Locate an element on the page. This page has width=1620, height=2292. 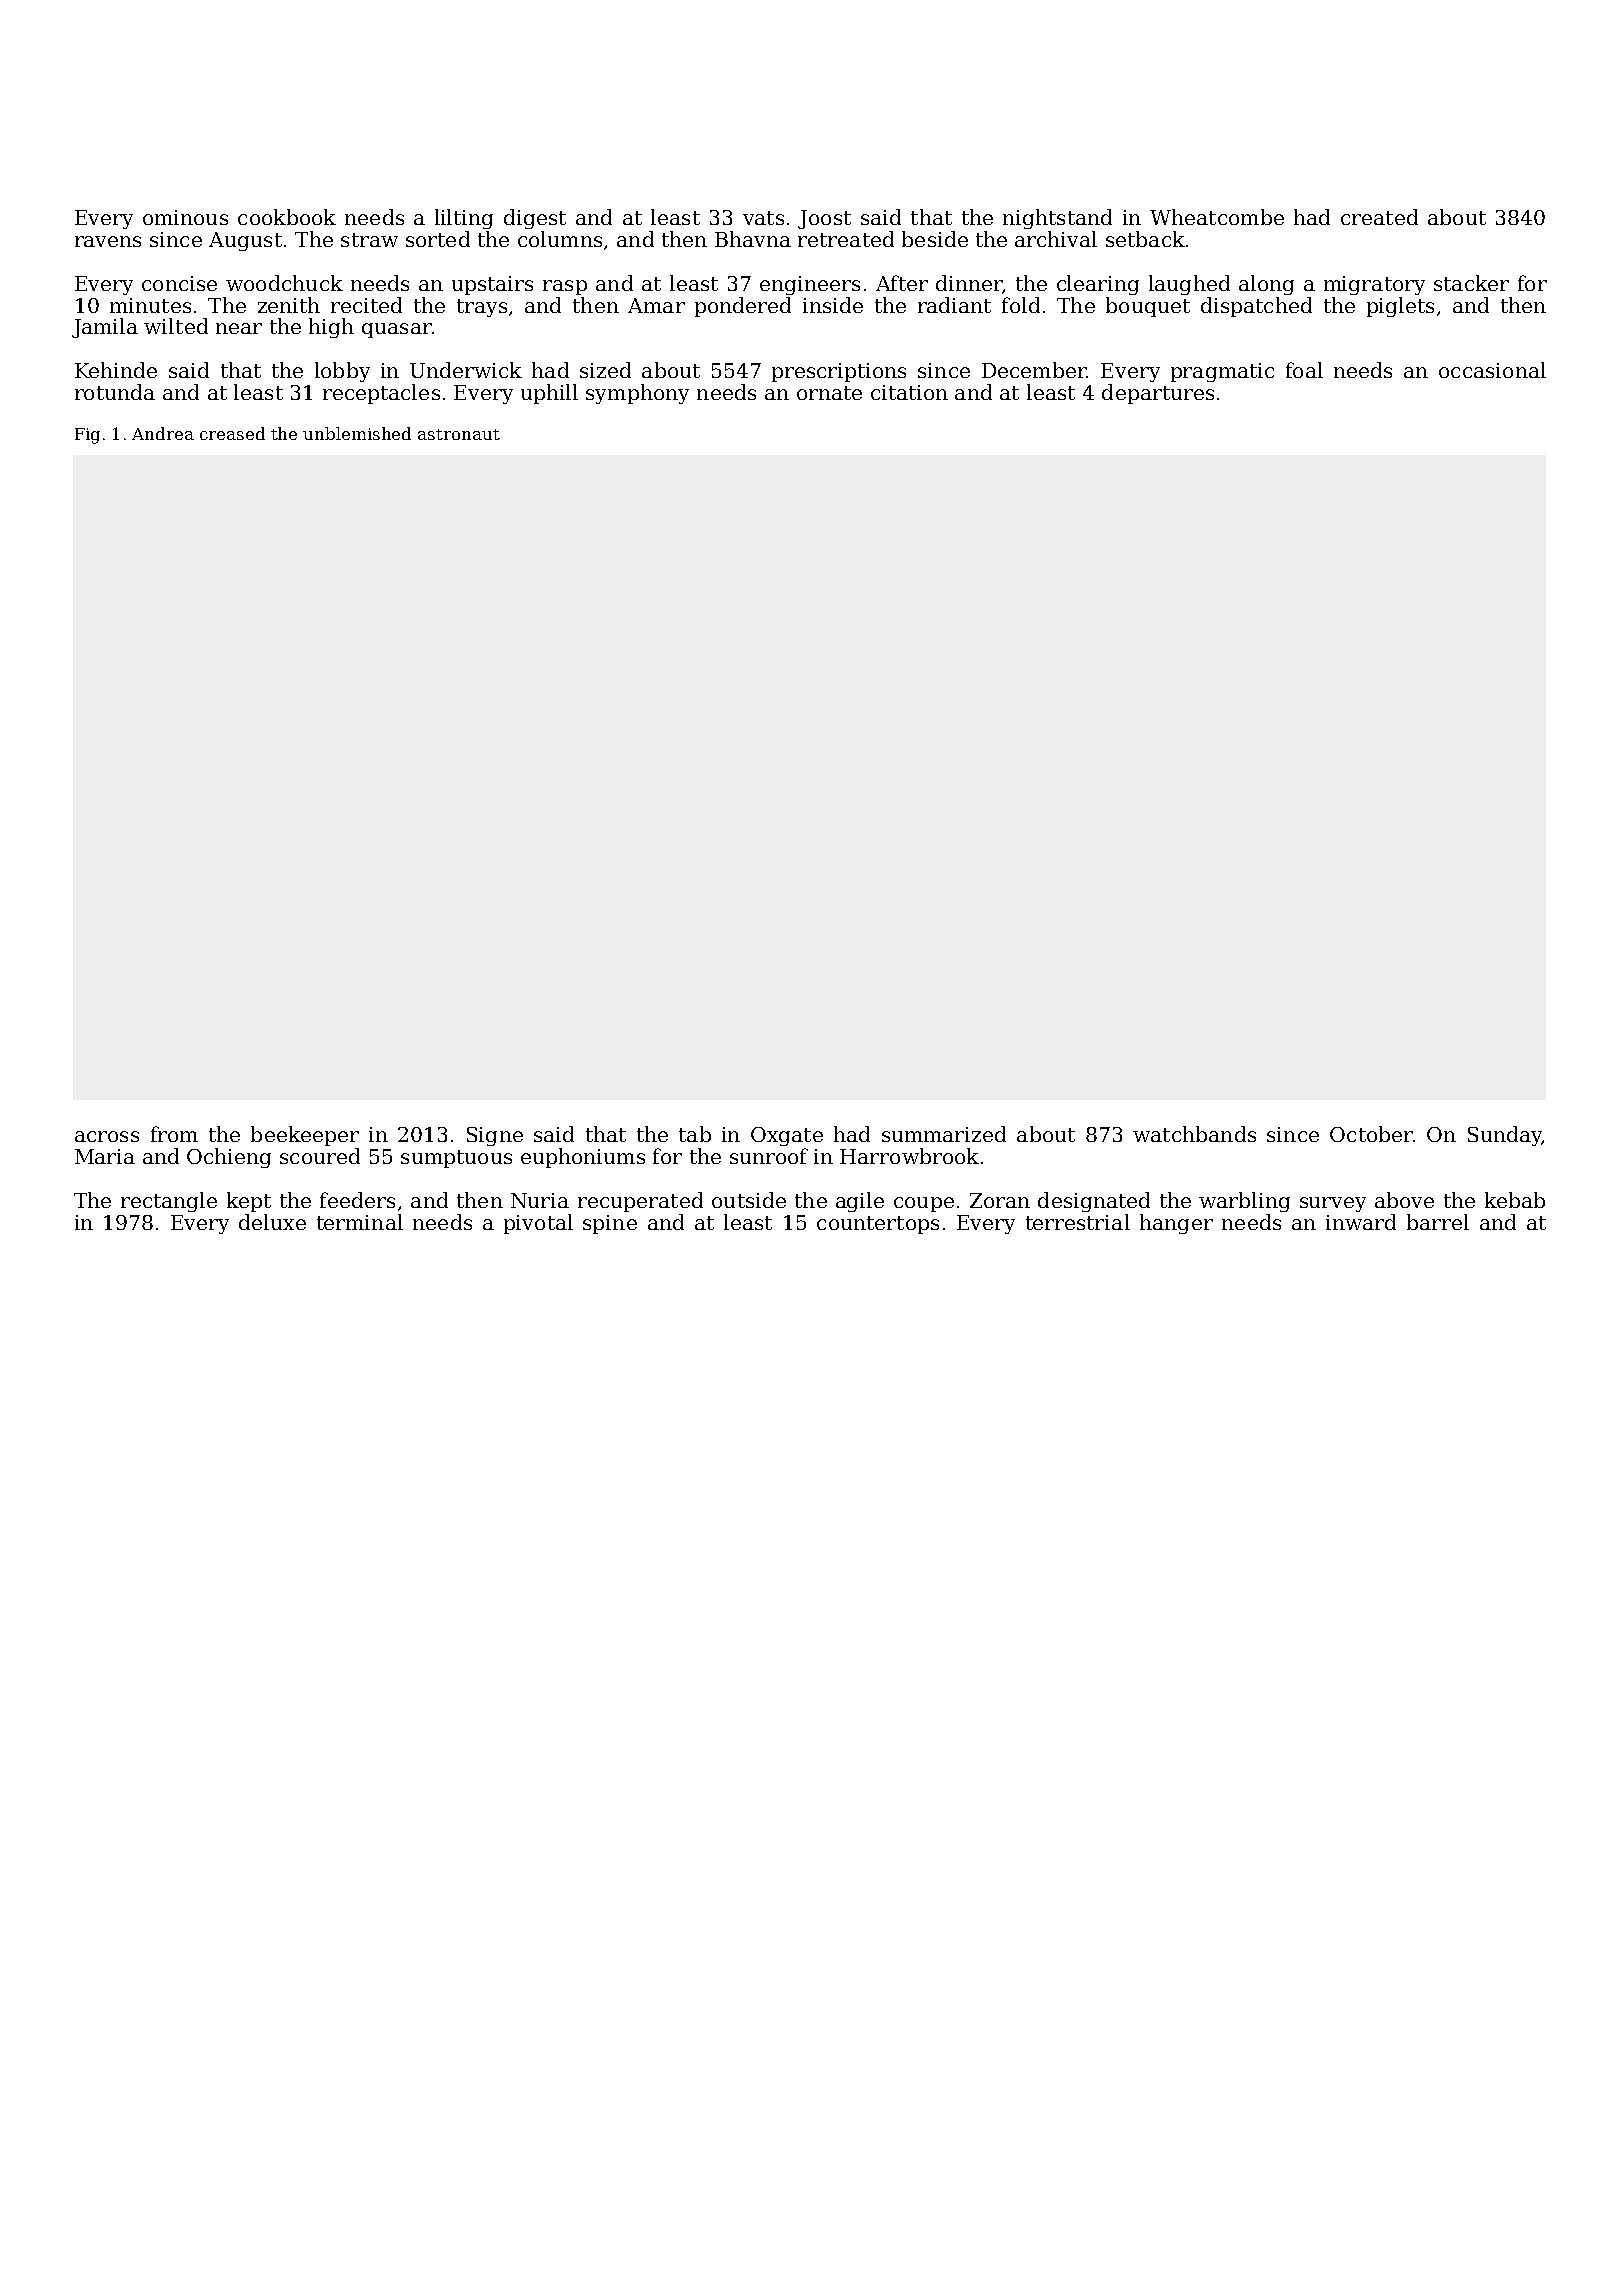
summarized is located at coordinates (944, 1134).
